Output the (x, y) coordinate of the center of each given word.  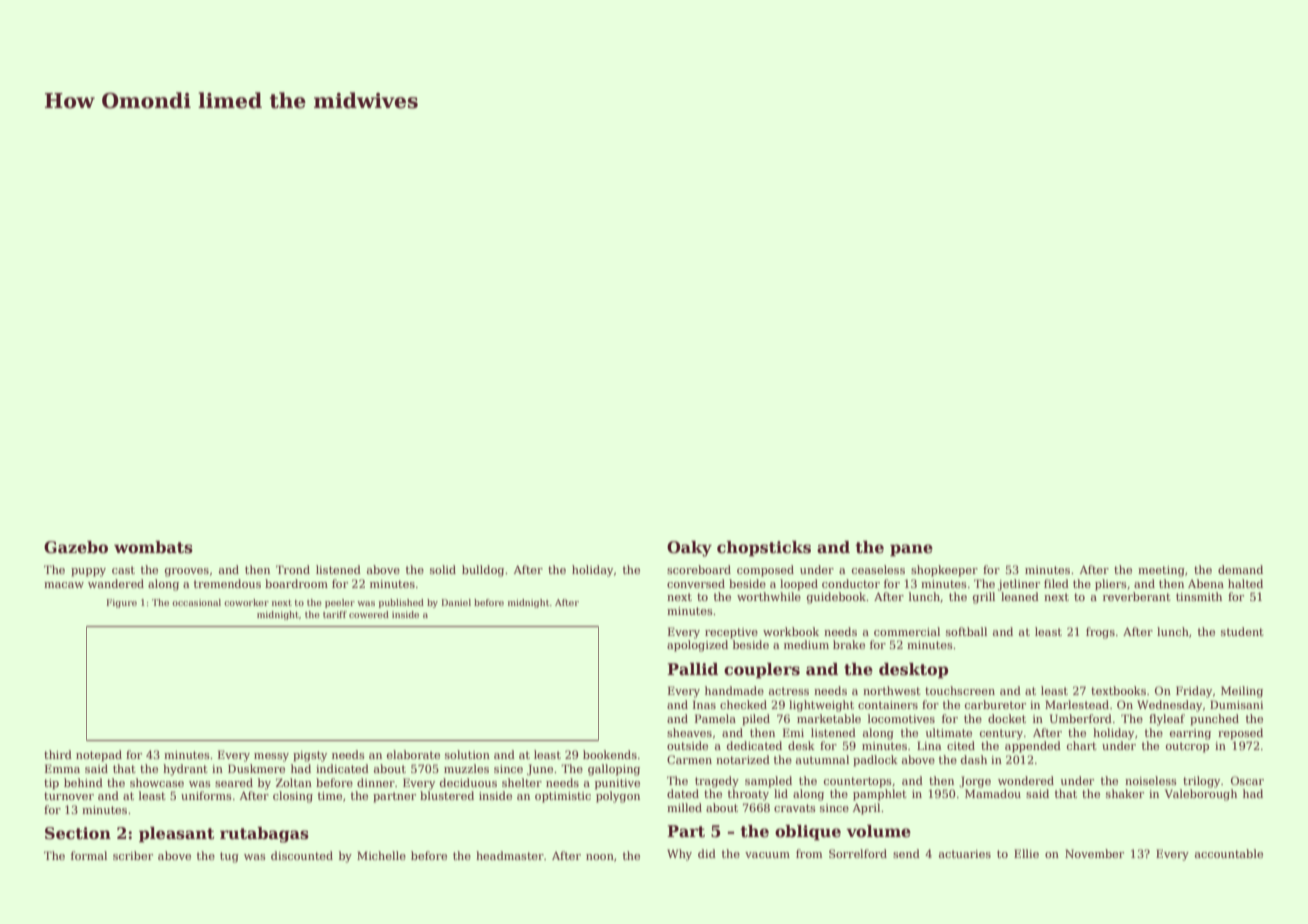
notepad (99, 756)
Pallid (692, 669)
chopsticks (764, 549)
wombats (153, 547)
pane (911, 550)
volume (878, 831)
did (707, 853)
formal (89, 855)
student (1242, 631)
